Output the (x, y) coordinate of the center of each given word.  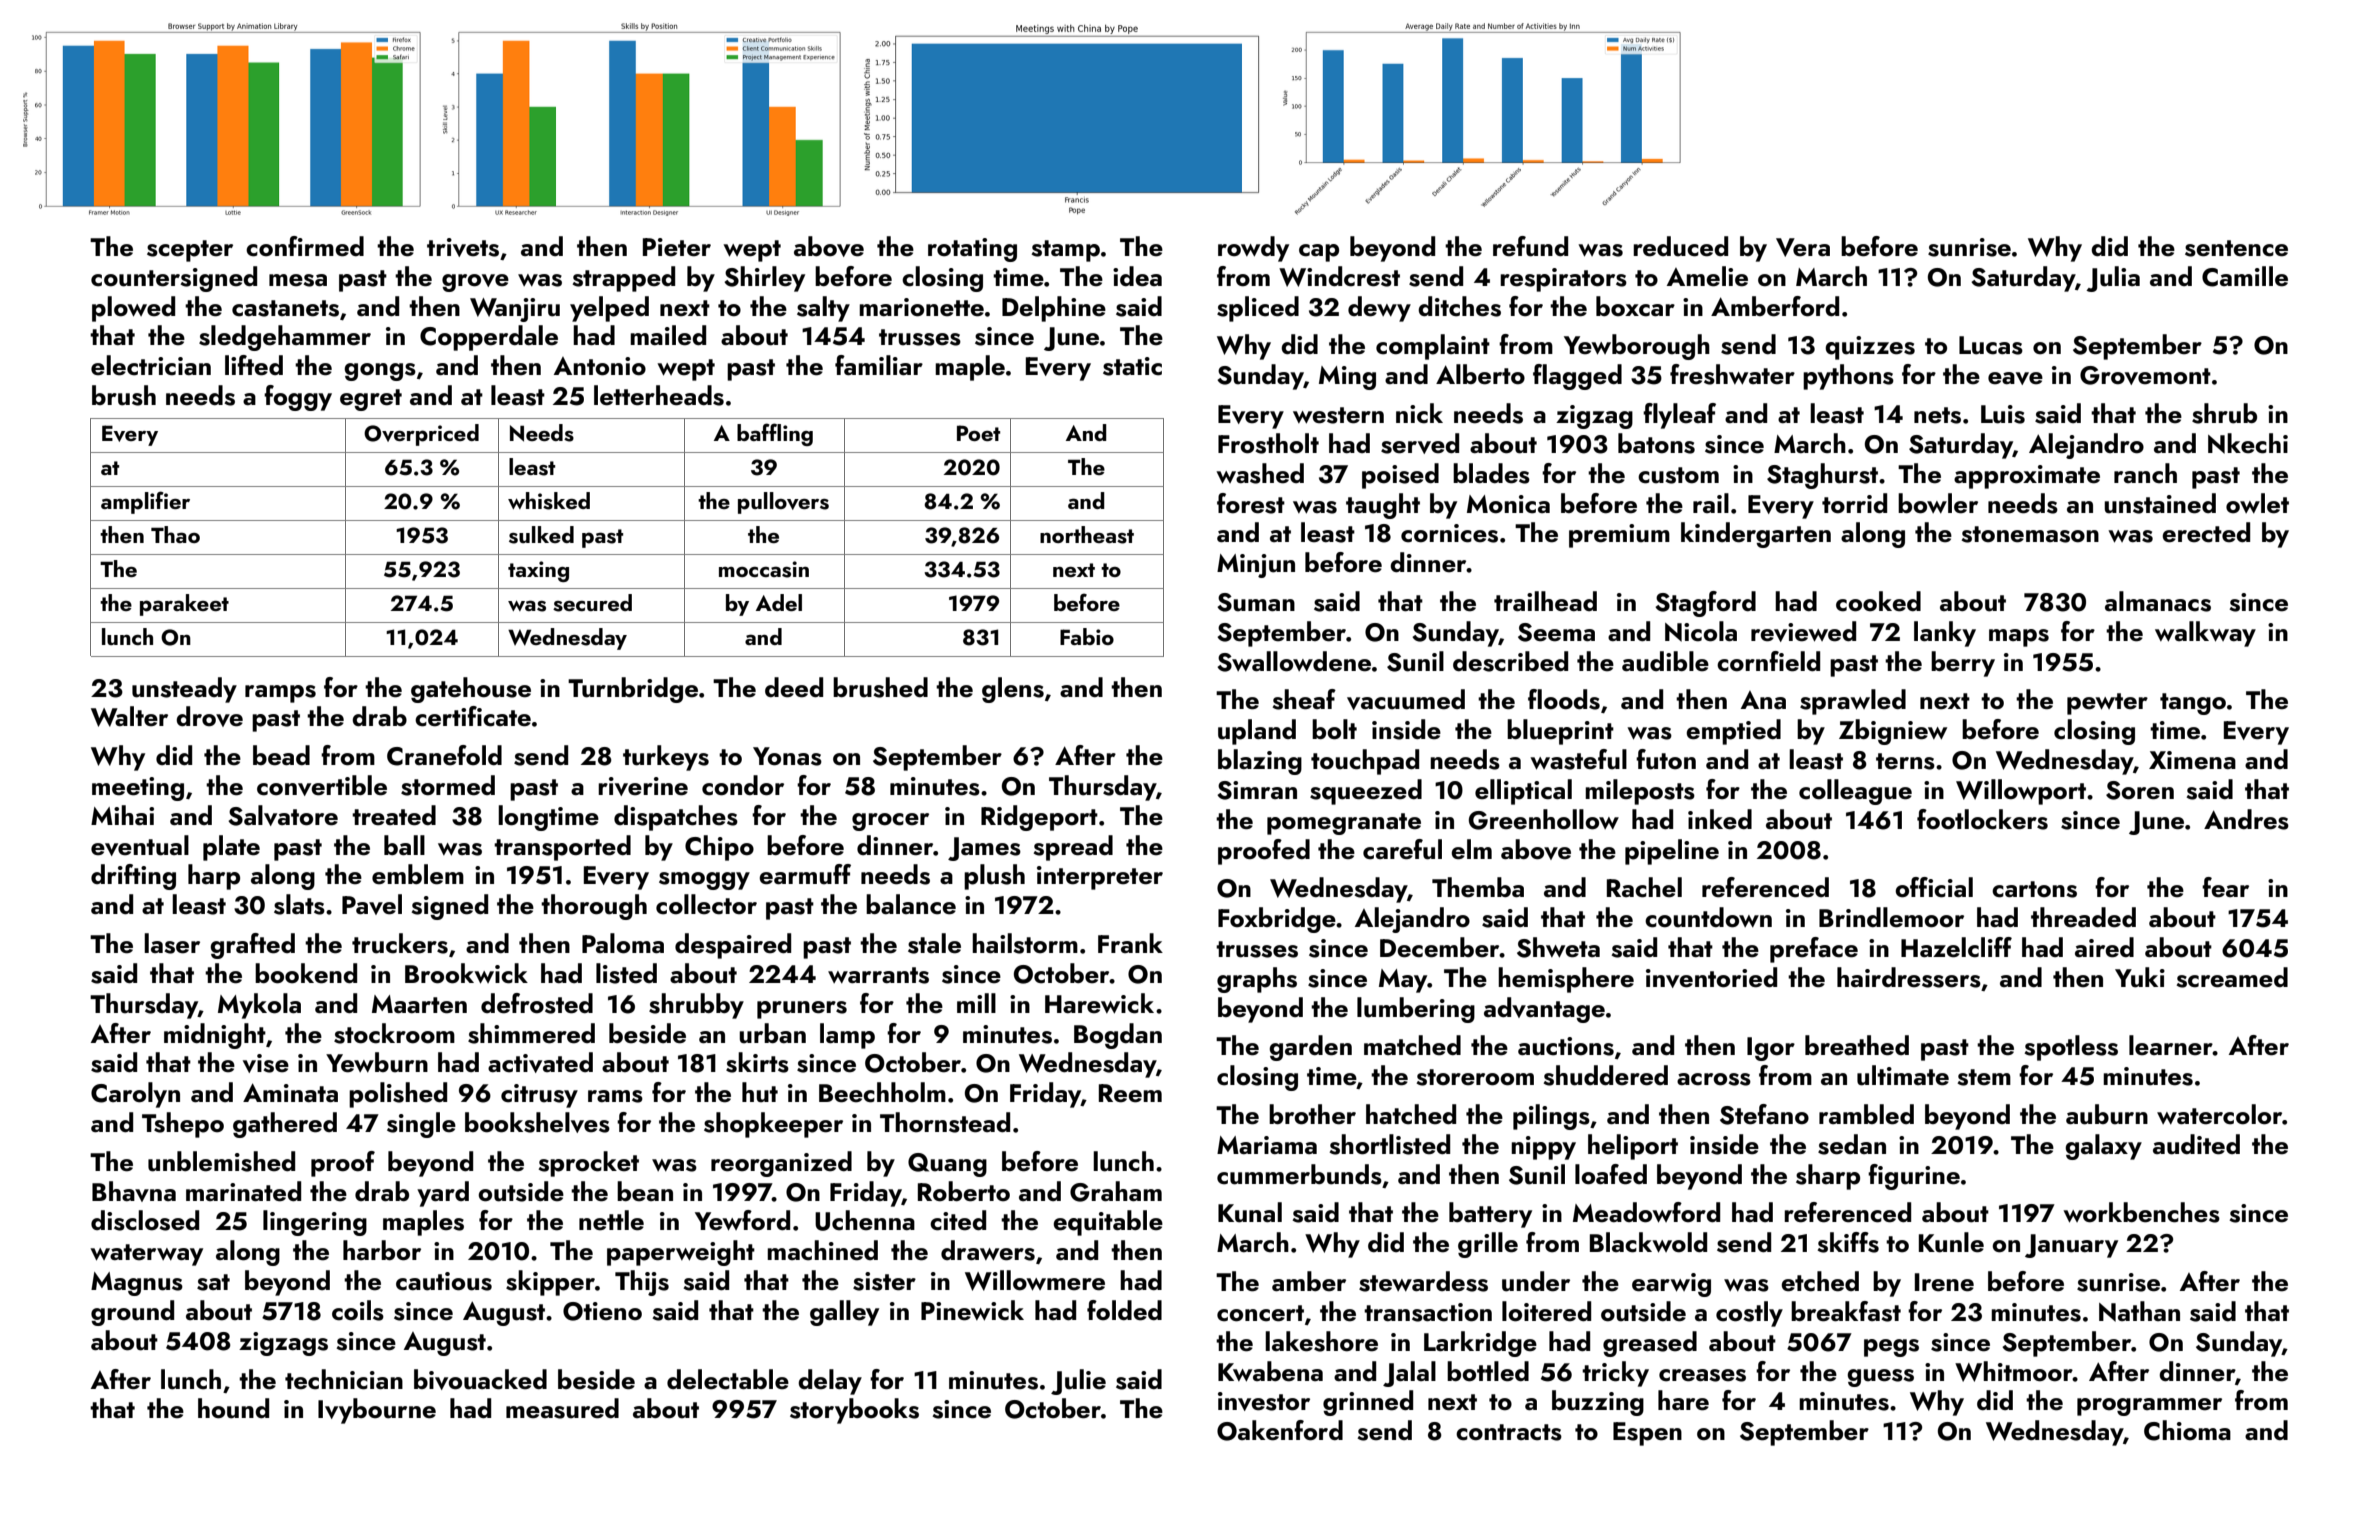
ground (132, 1313)
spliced (1258, 309)
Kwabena (1270, 1371)
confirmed (305, 246)
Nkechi (2248, 443)
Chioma (2187, 1430)
